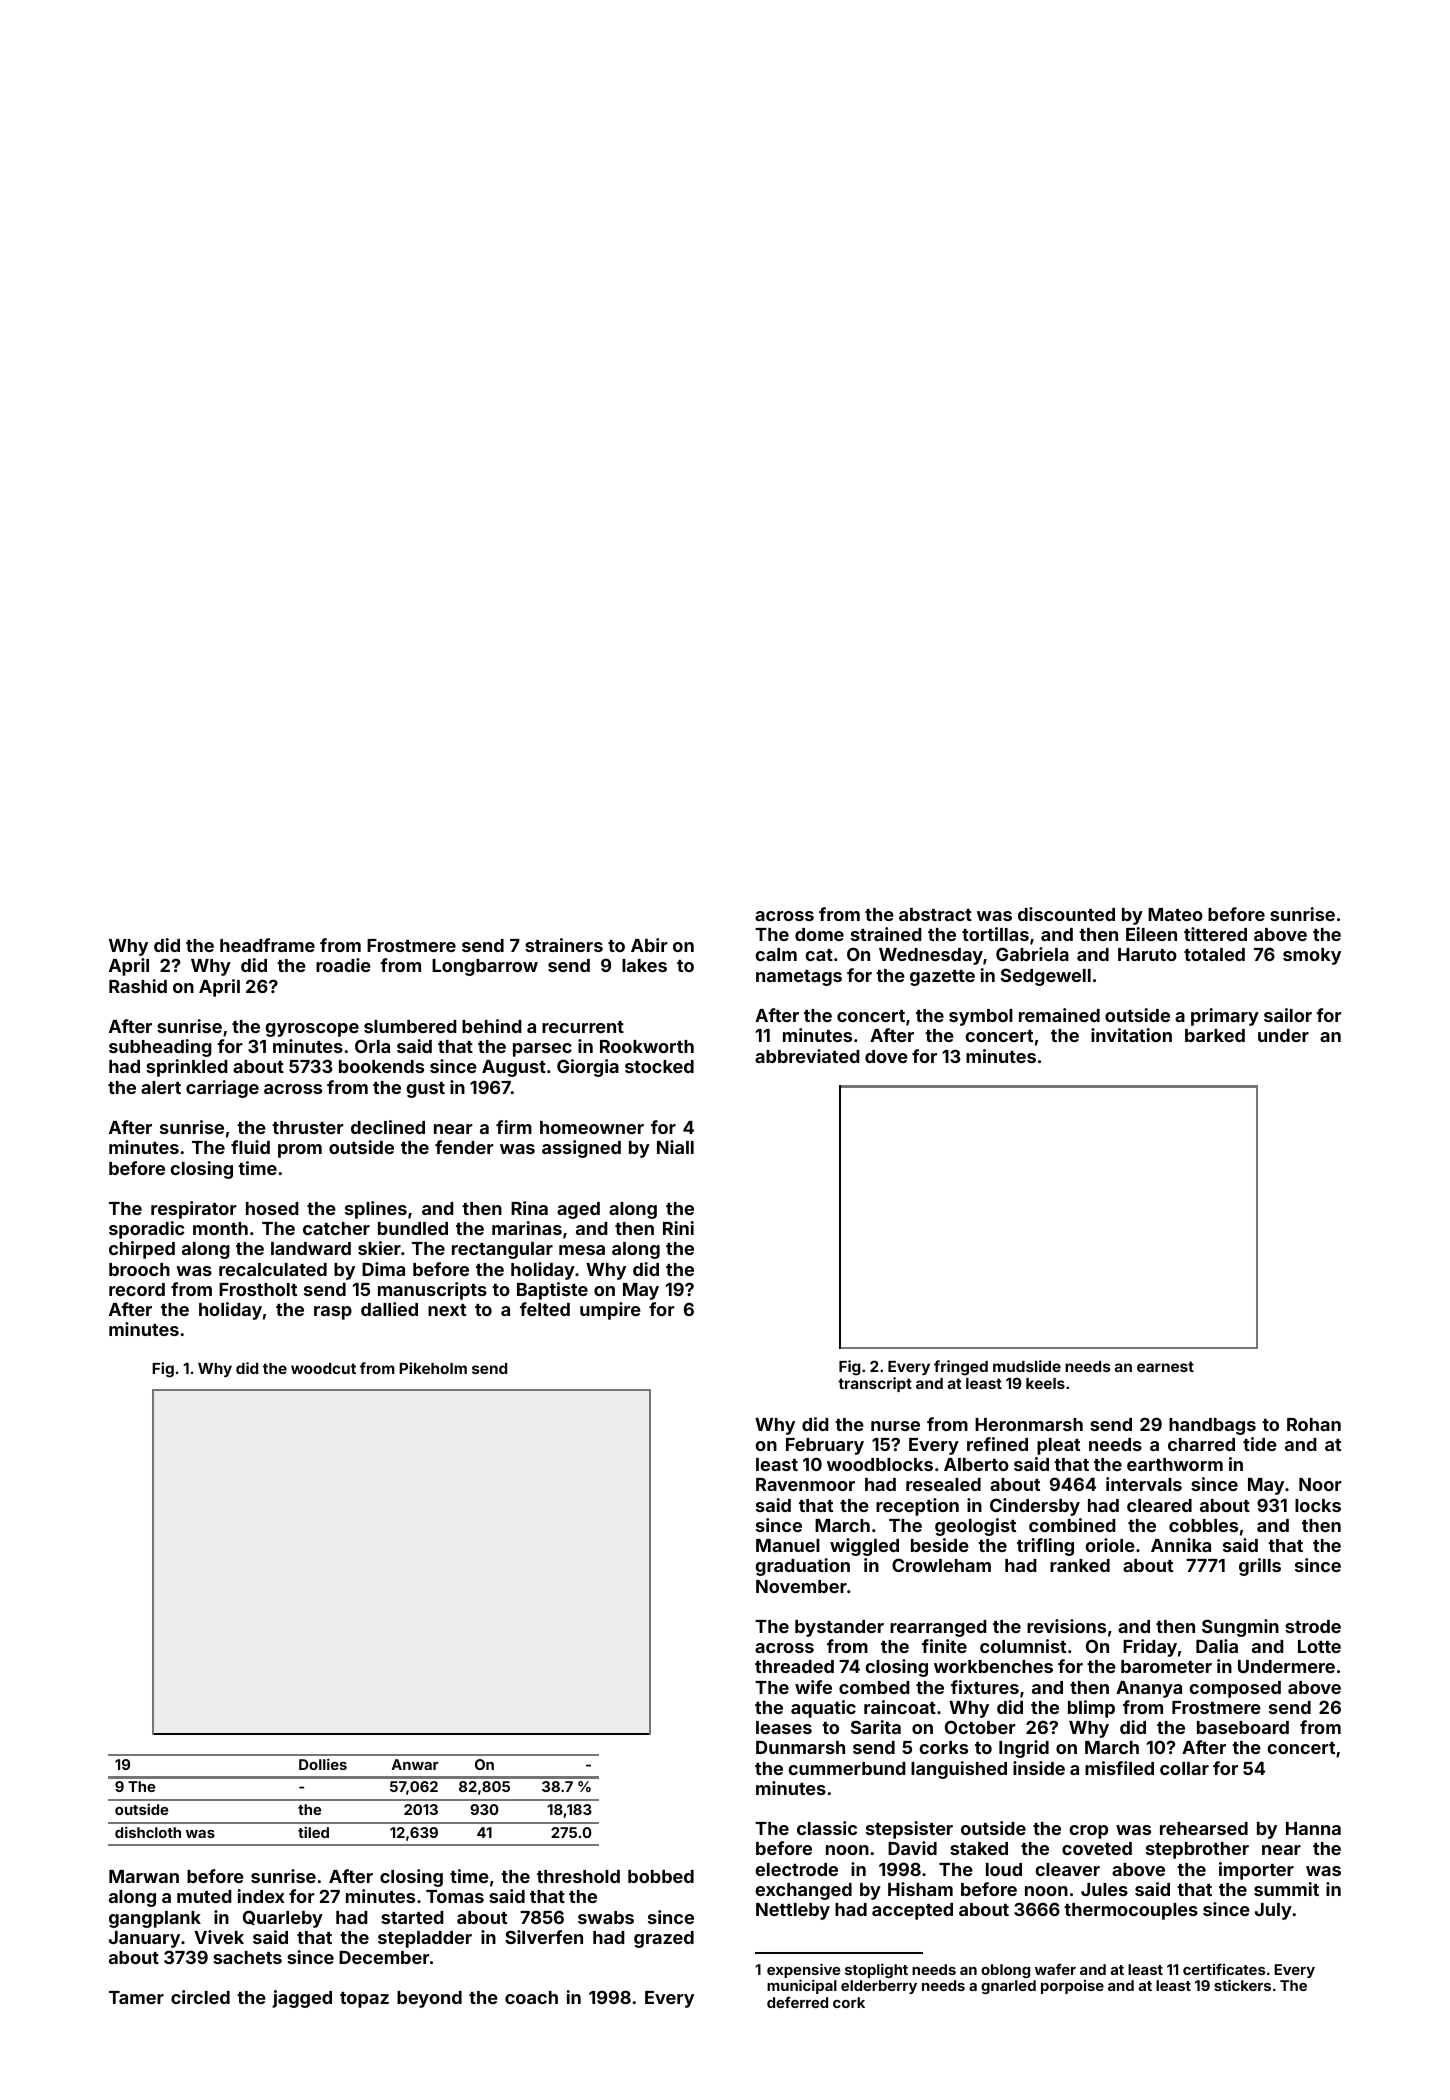  What do you see at coordinates (376, 1210) in the document?
I see `splines` at bounding box center [376, 1210].
